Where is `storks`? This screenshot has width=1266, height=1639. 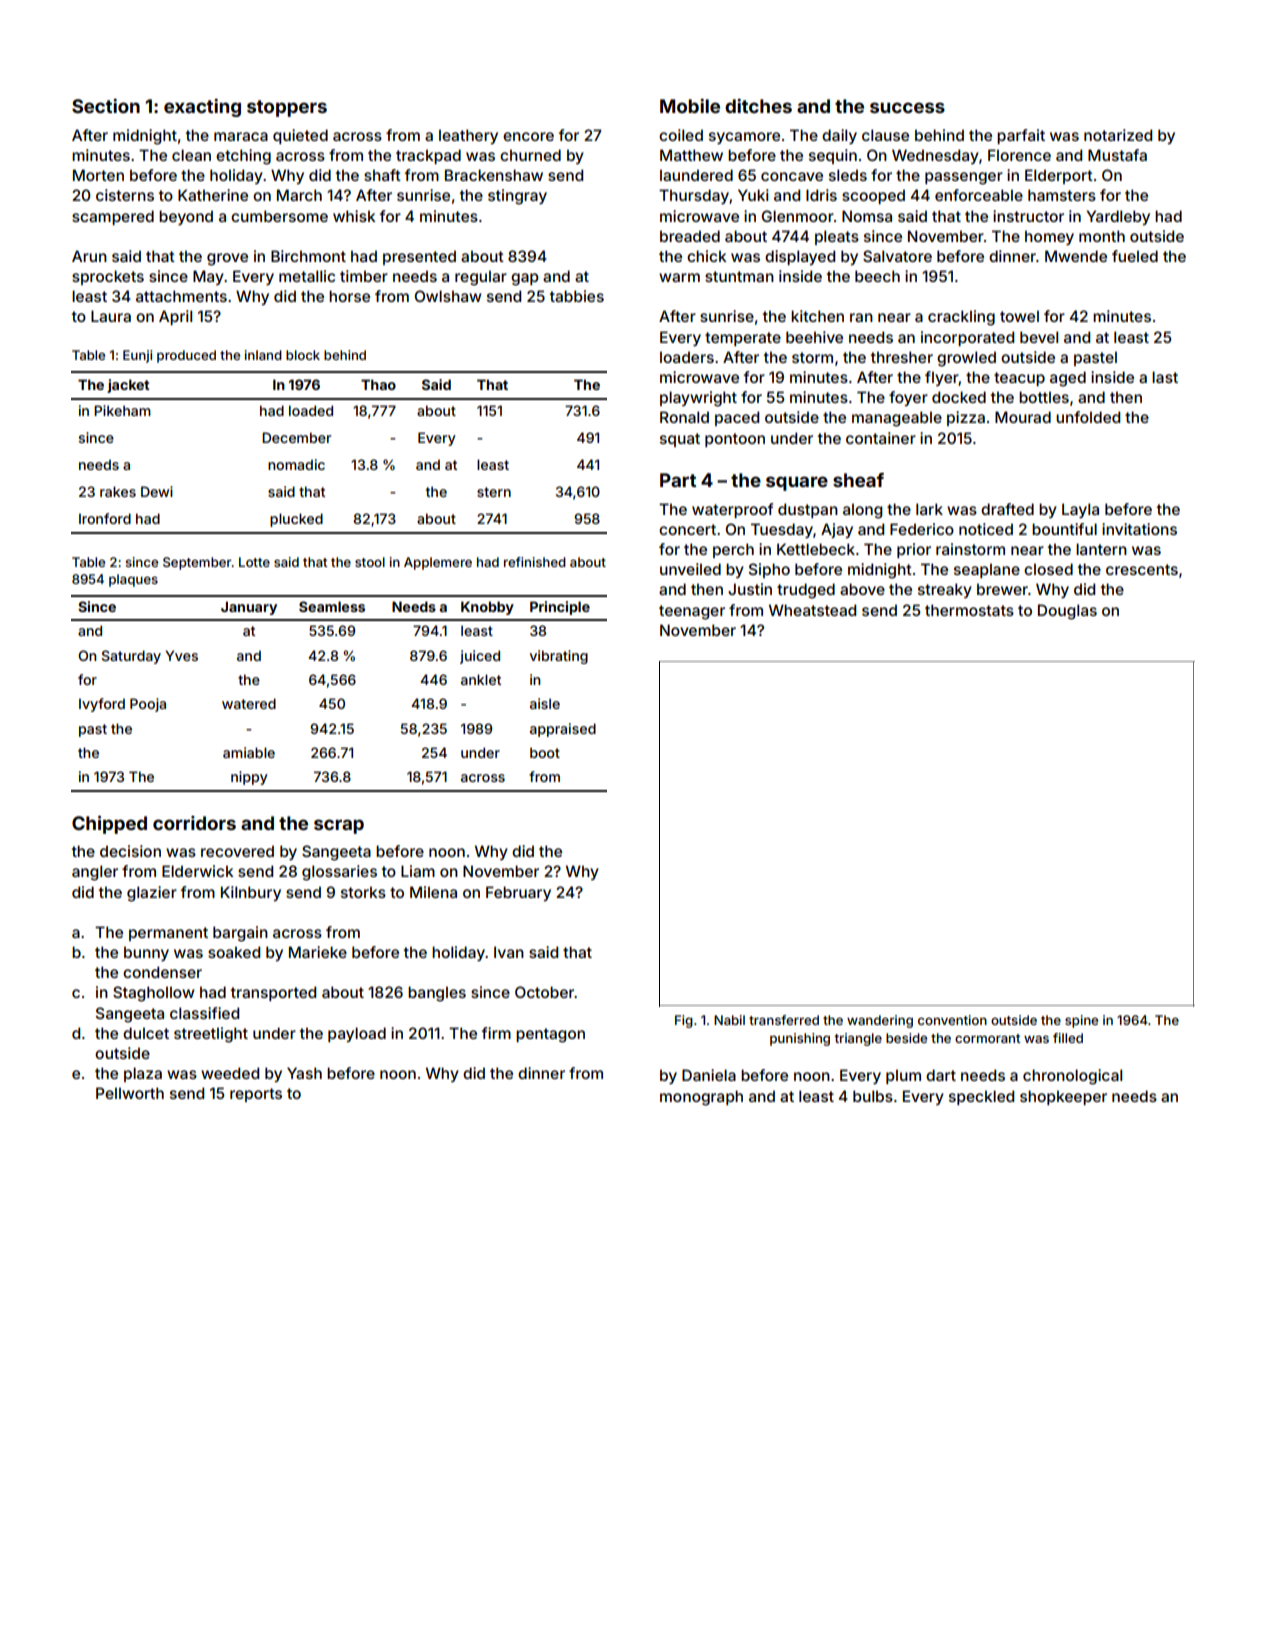
storks is located at coordinates (363, 892).
